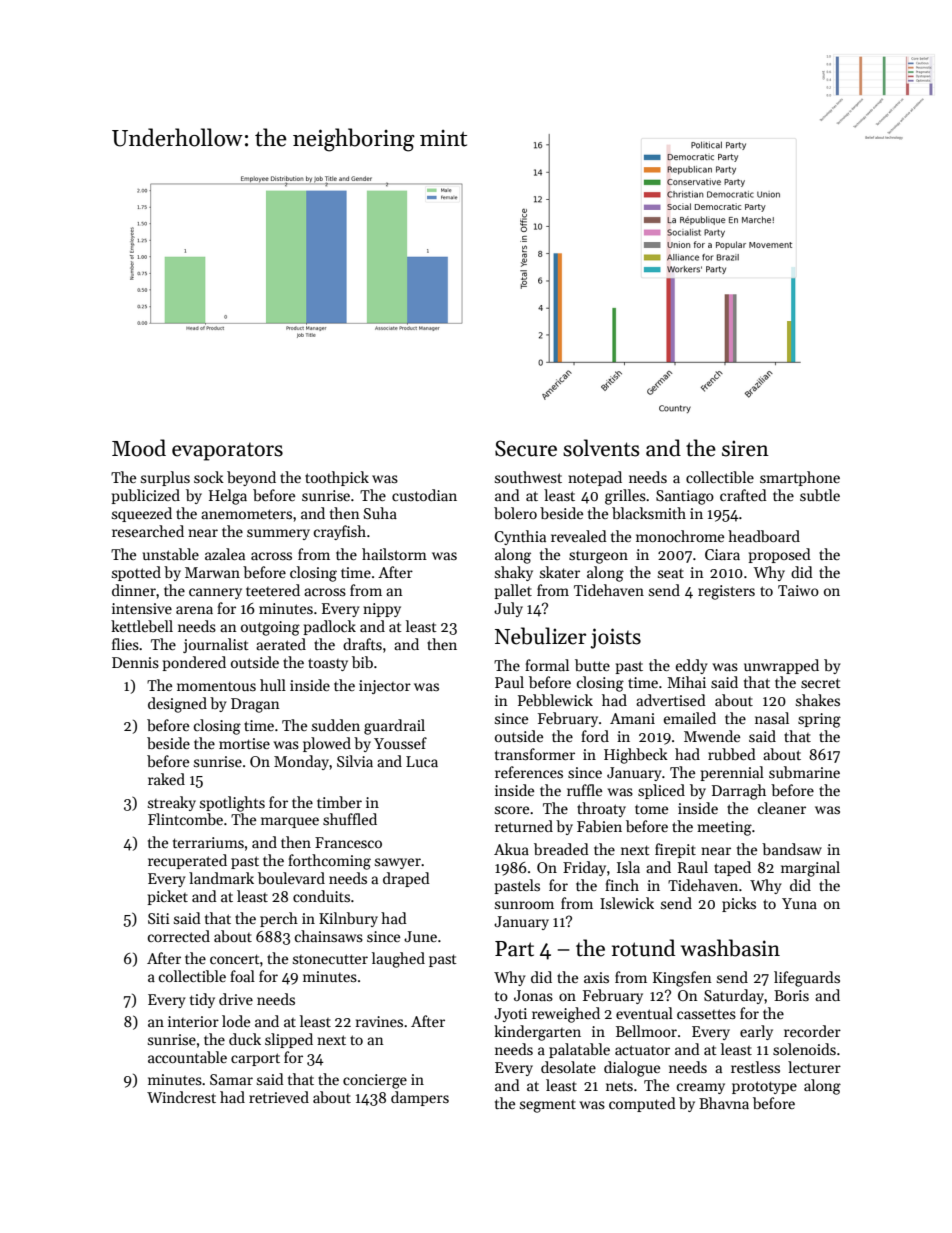 This screenshot has height=1233, width=952. Describe the element at coordinates (193, 1021) in the screenshot. I see `interior` at that location.
